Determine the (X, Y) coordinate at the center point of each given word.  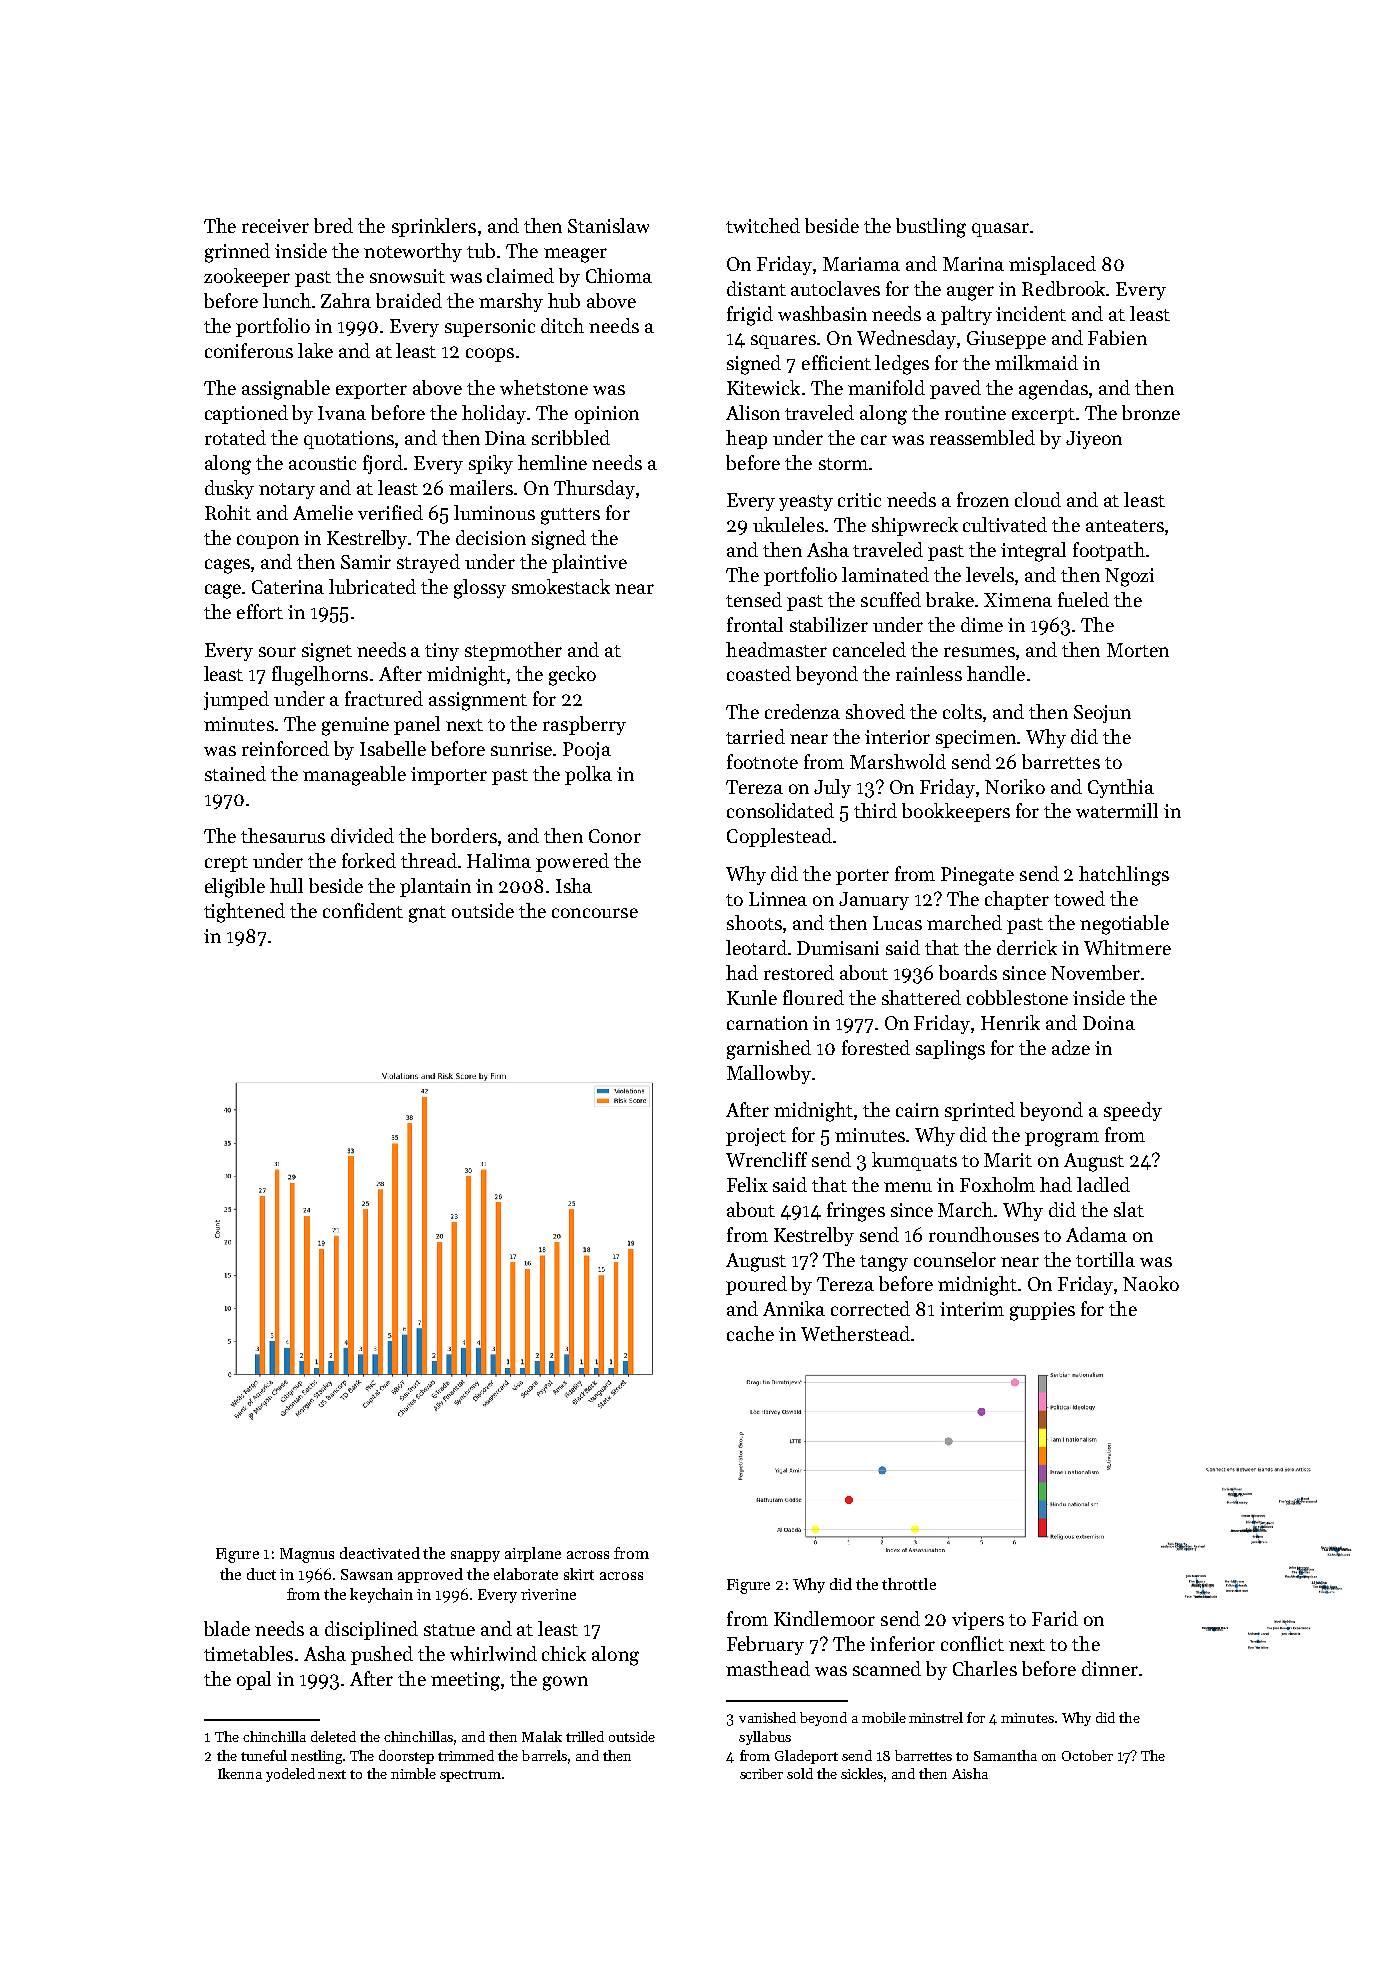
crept (226, 864)
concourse (595, 913)
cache (750, 1333)
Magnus (307, 1555)
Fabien (1117, 337)
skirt (579, 1574)
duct (261, 1574)
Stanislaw (608, 225)
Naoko (1151, 1283)
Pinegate (977, 876)
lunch (287, 300)
